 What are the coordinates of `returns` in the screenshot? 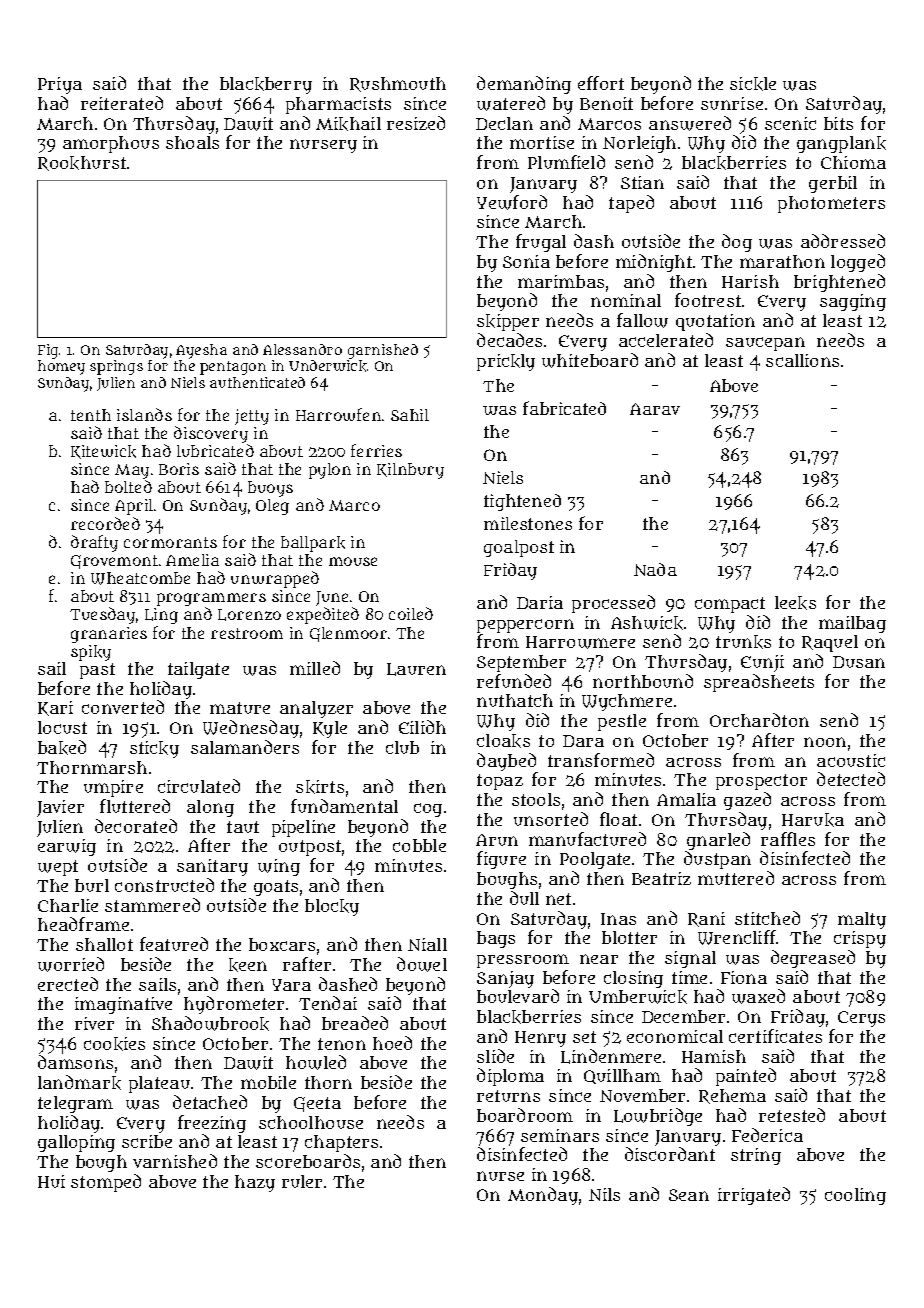 It's located at (508, 1096).
